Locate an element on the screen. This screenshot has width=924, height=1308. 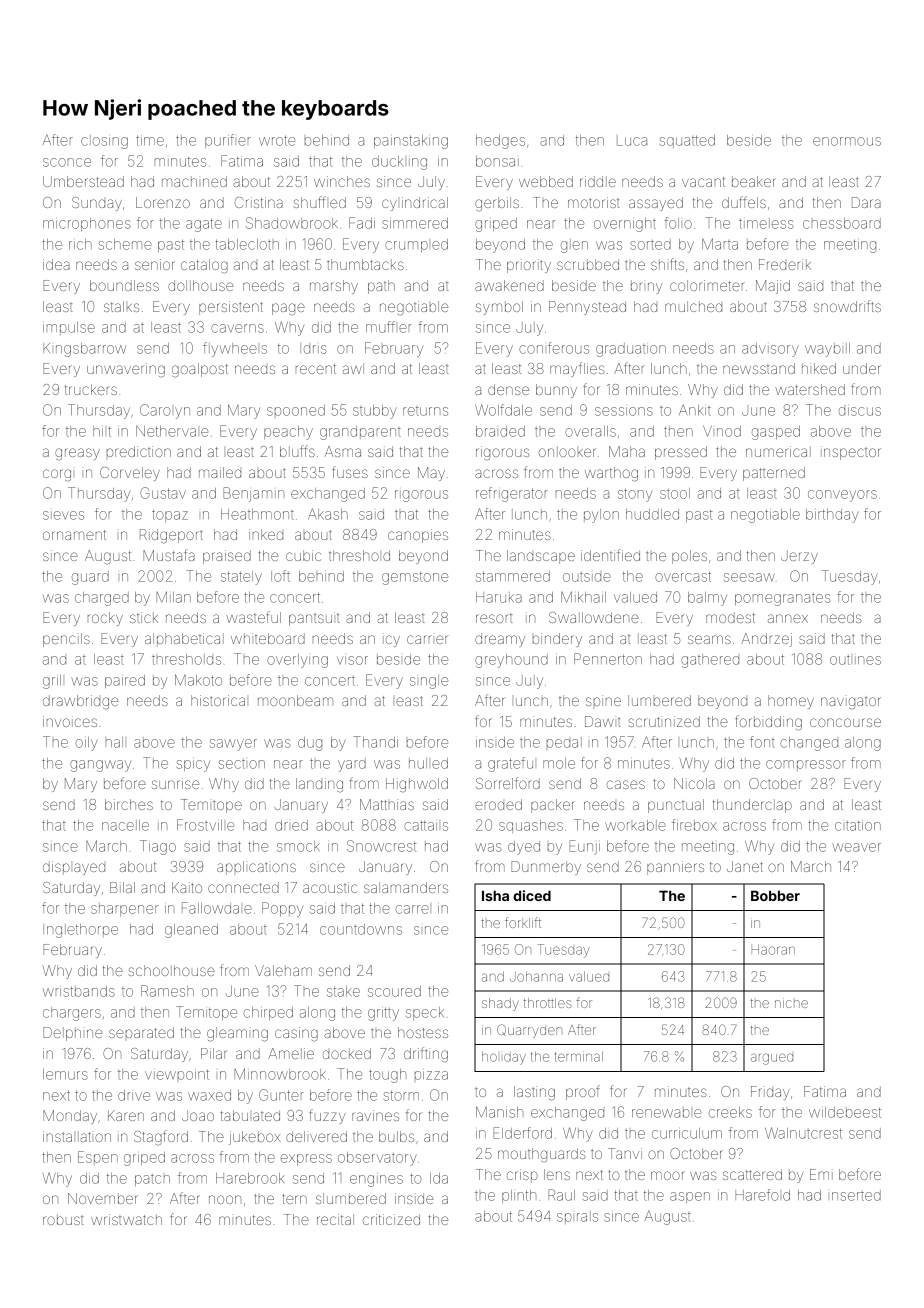
jukebox is located at coordinates (255, 1138).
